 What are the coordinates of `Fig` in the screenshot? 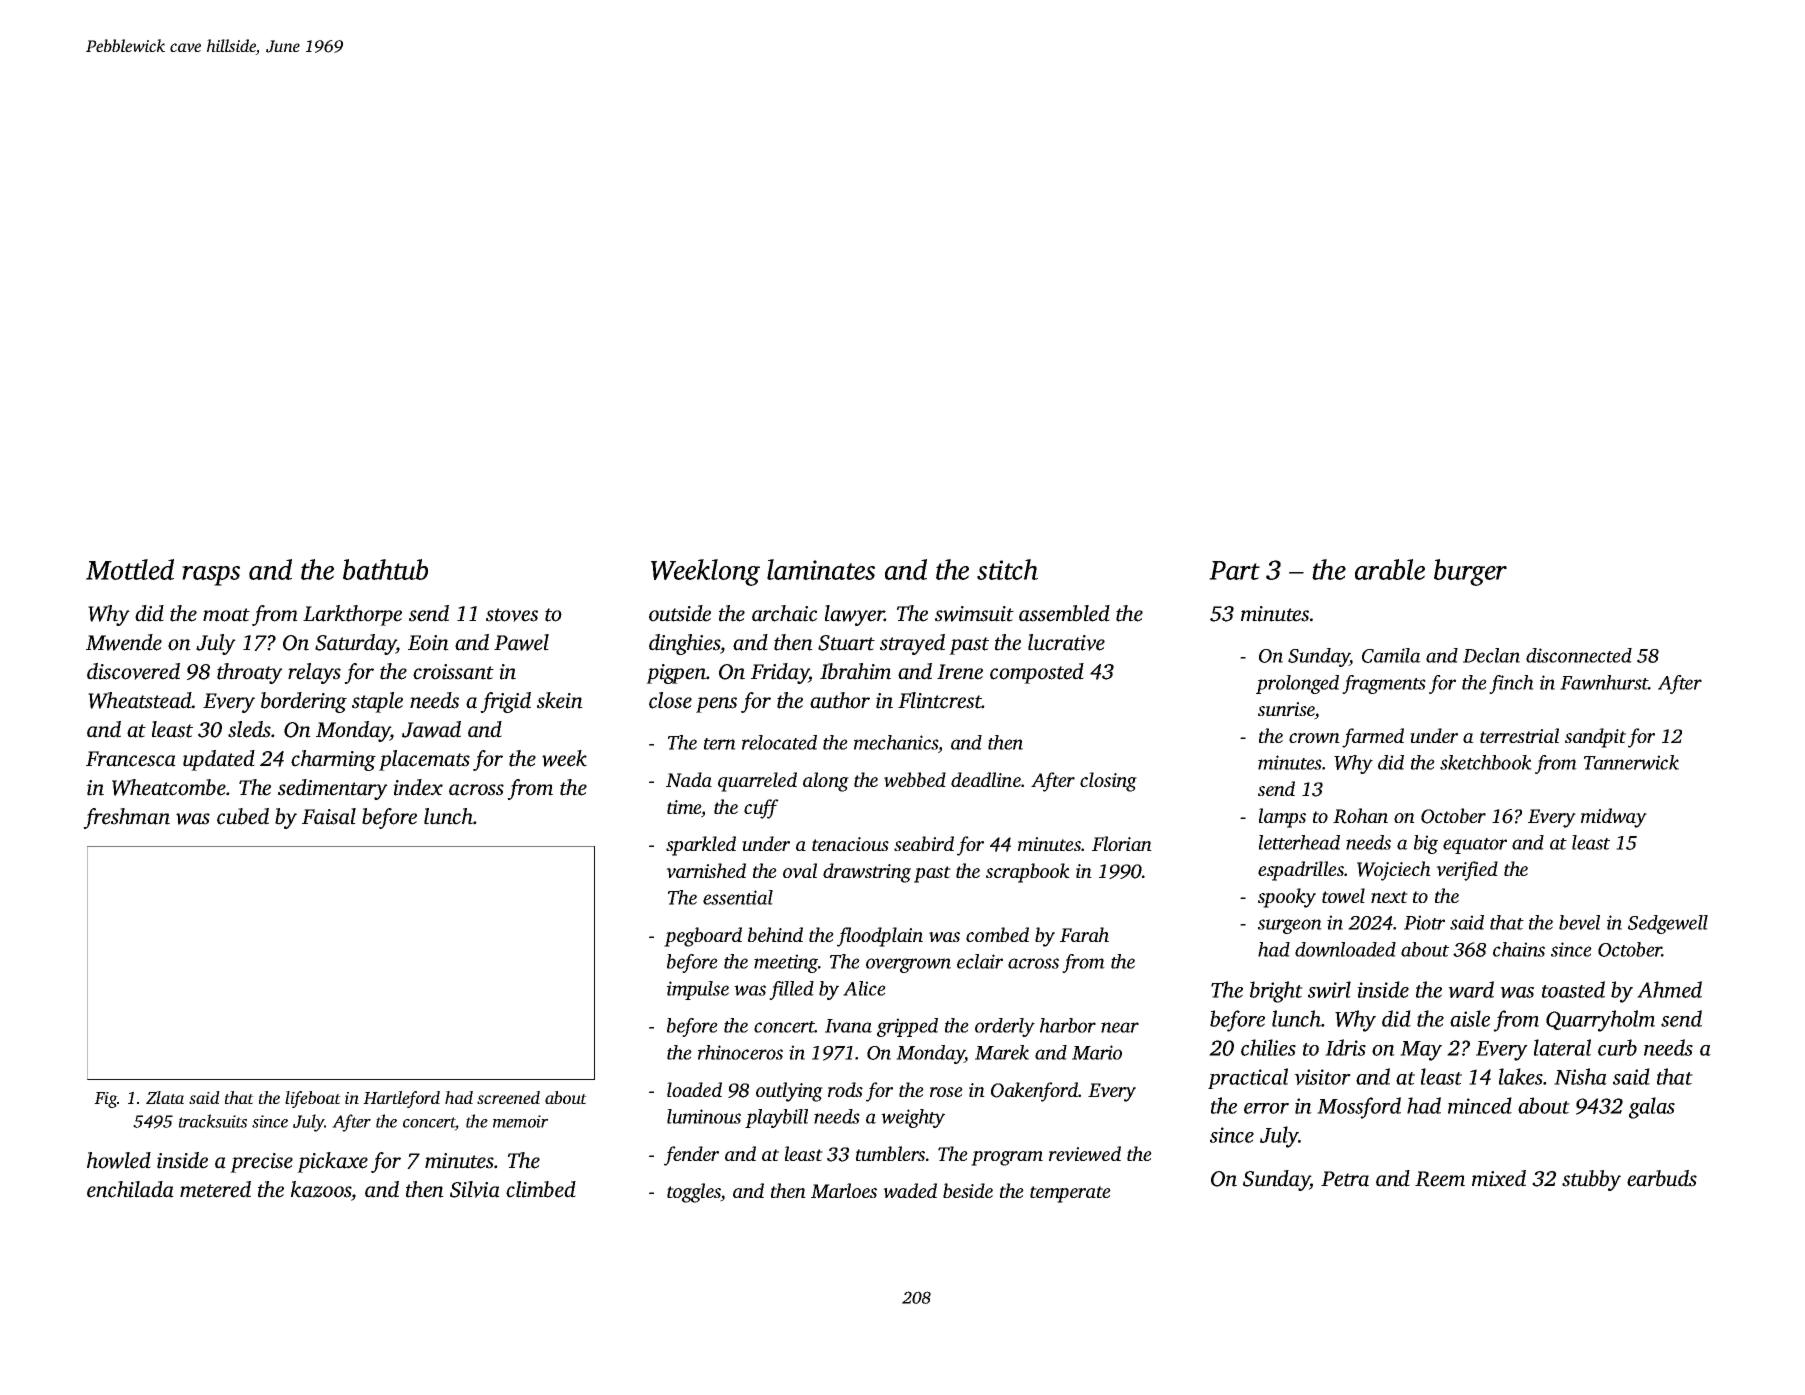 It's located at (105, 1100).
